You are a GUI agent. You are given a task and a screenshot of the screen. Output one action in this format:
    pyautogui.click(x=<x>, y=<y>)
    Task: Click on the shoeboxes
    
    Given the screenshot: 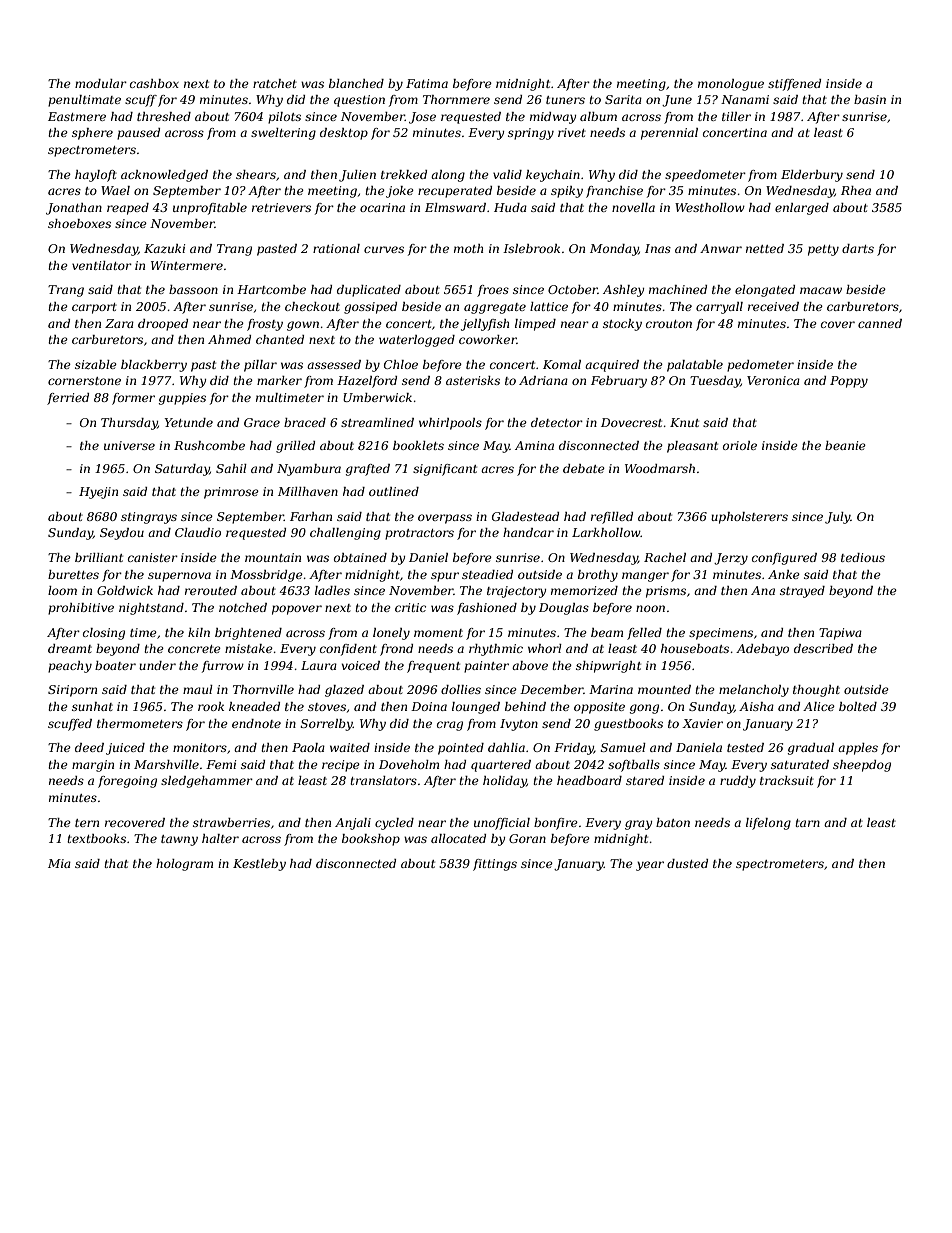 What is the action you would take?
    pyautogui.click(x=79, y=223)
